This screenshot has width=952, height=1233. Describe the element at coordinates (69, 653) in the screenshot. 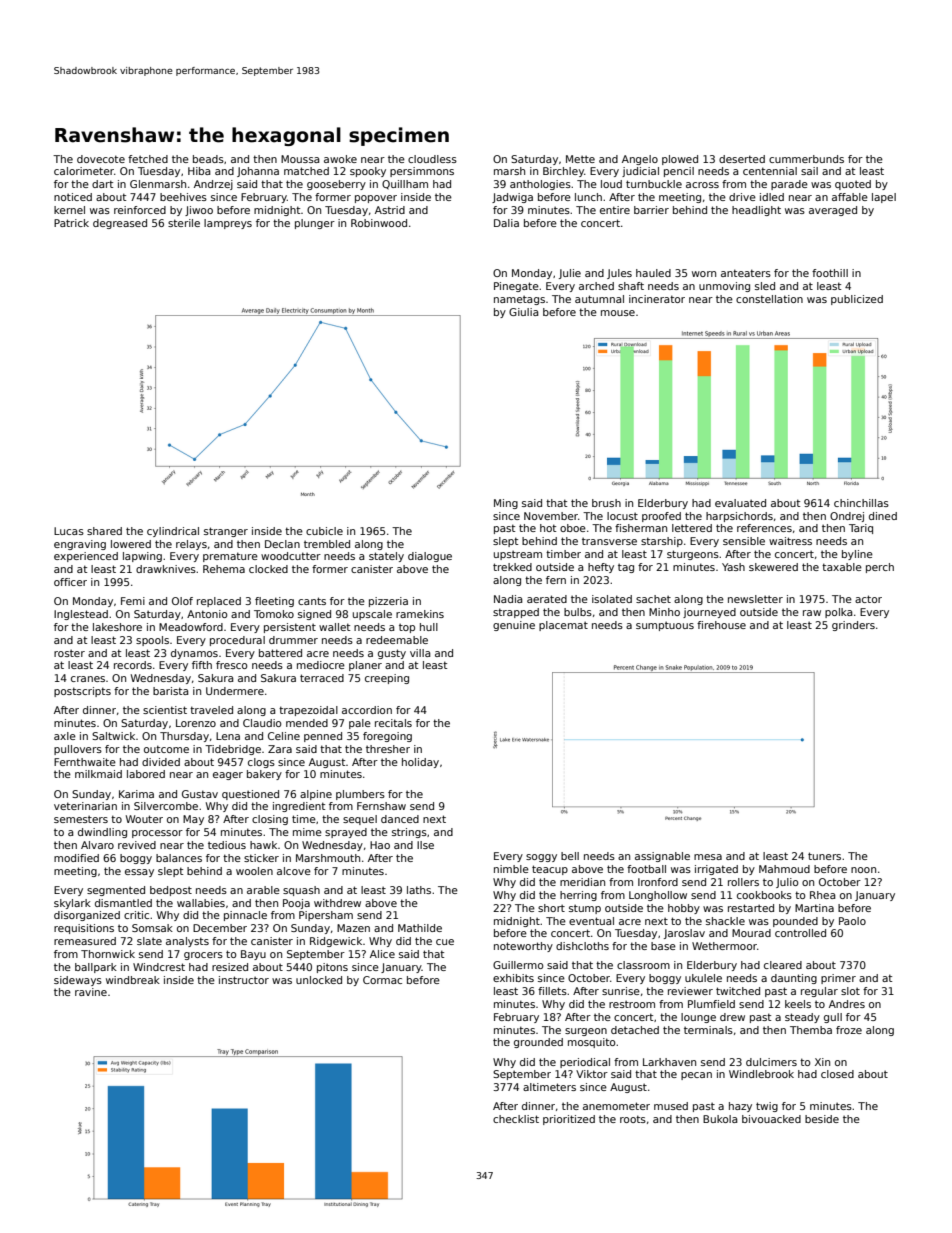

I see `roster` at that location.
